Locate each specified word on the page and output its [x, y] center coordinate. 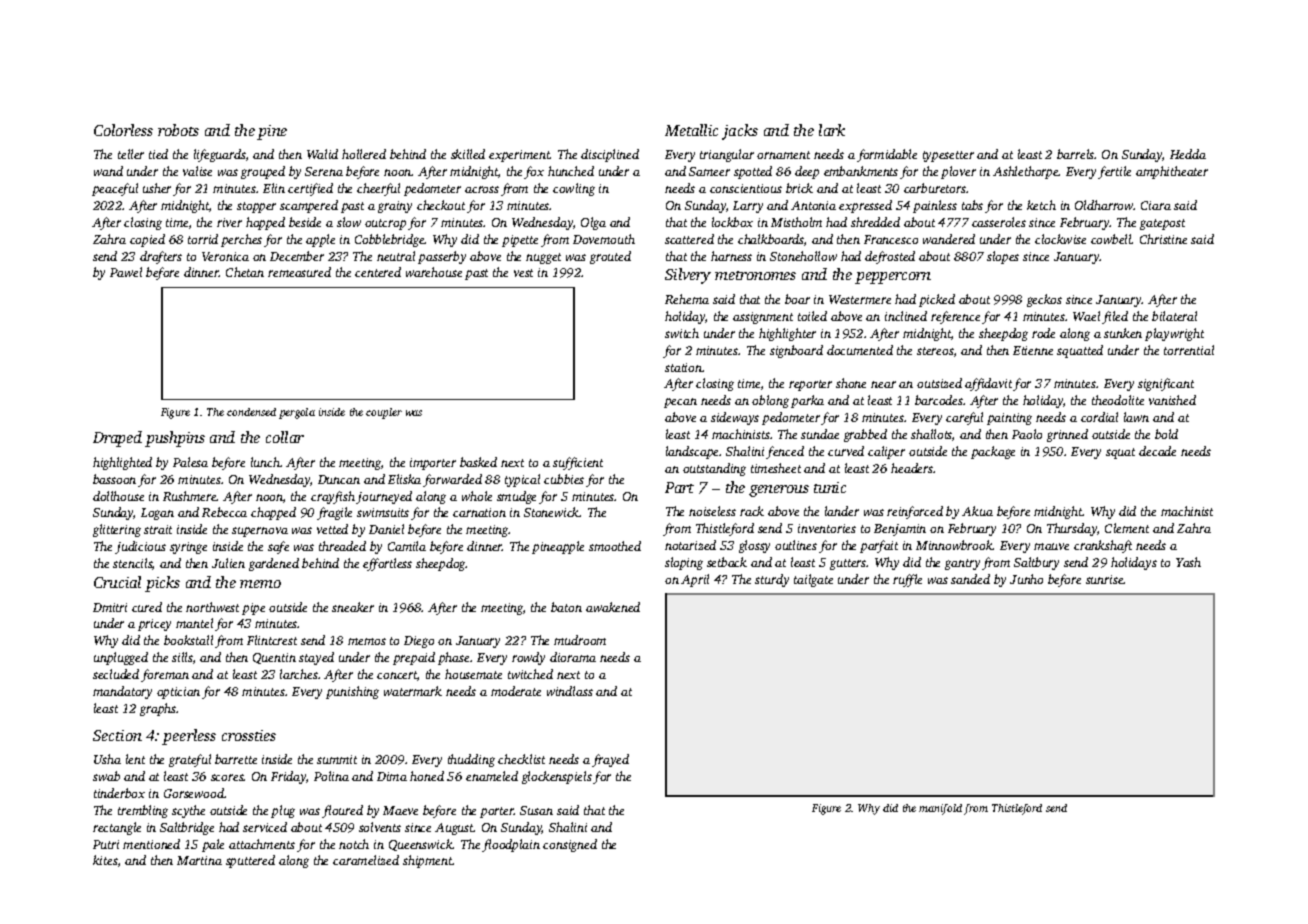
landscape [692, 452]
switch [682, 333]
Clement [1127, 528]
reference [955, 317]
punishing [352, 692]
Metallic [691, 130]
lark [832, 130]
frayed [610, 760]
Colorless [123, 130]
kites [105, 860]
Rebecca [224, 512]
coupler [384, 413]
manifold [940, 809]
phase [453, 658]
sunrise [1105, 579]
